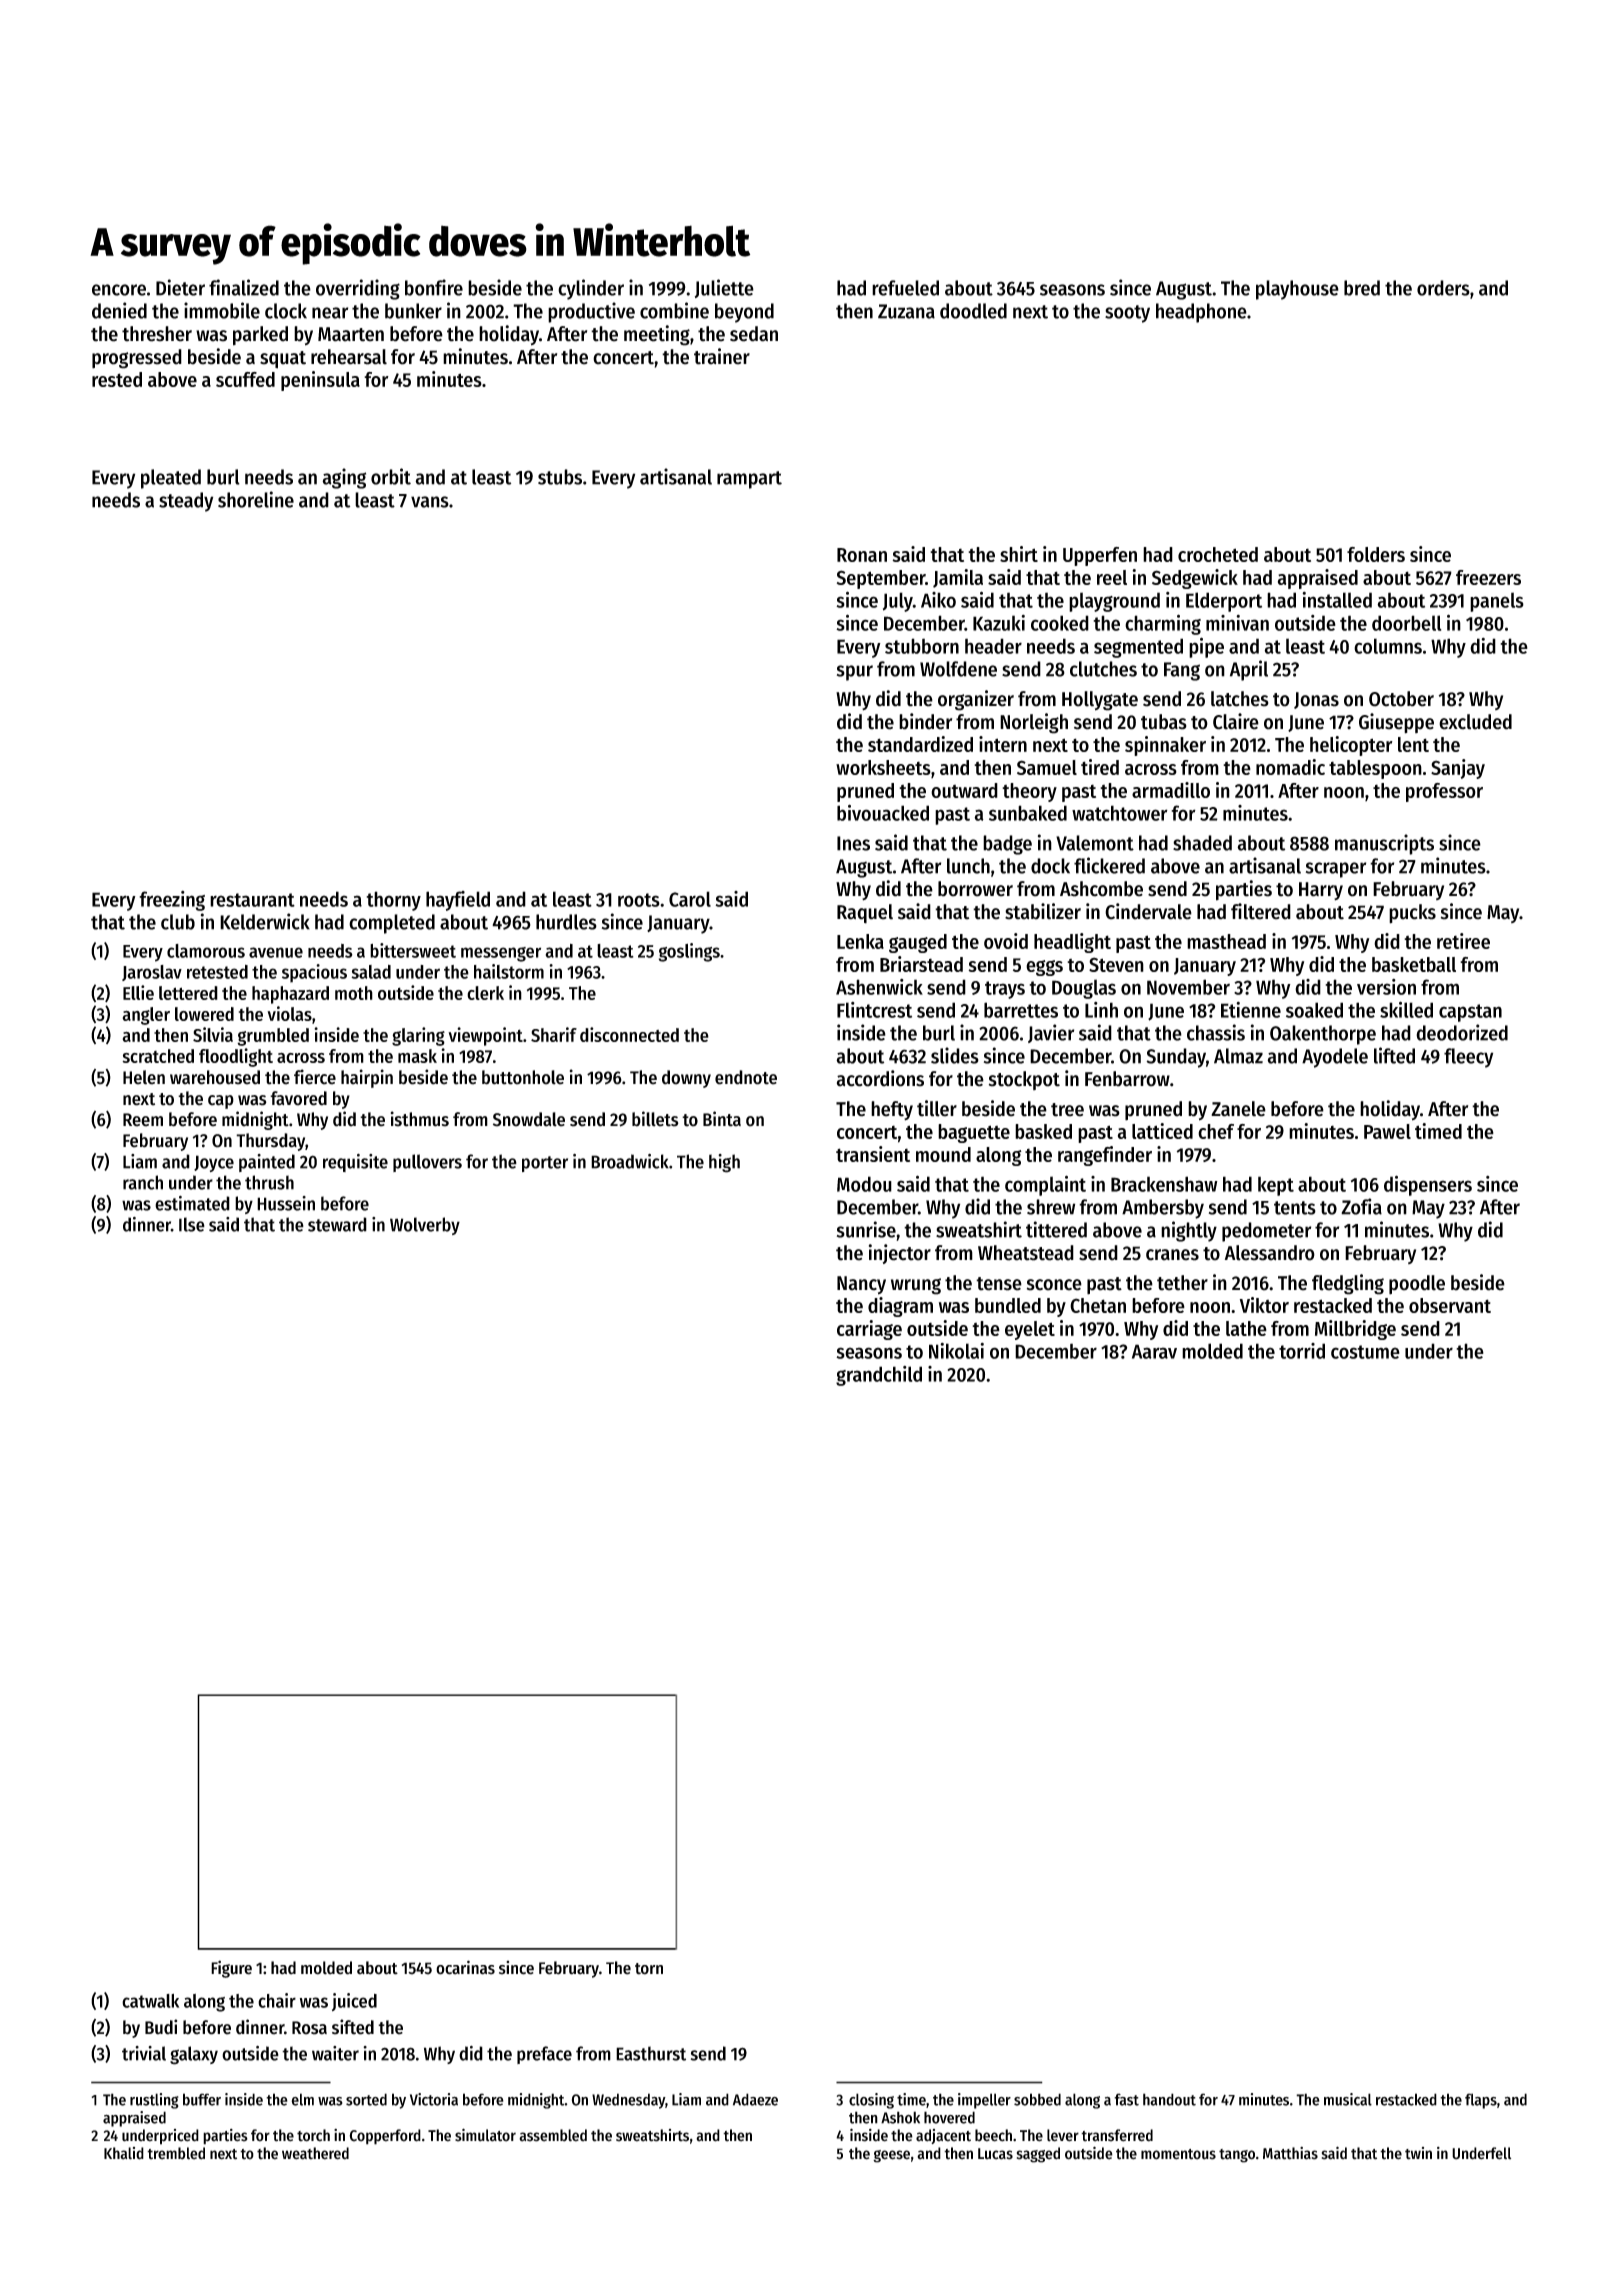 The width and height of the screenshot is (1620, 2292). I want to click on handout, so click(1169, 2099).
